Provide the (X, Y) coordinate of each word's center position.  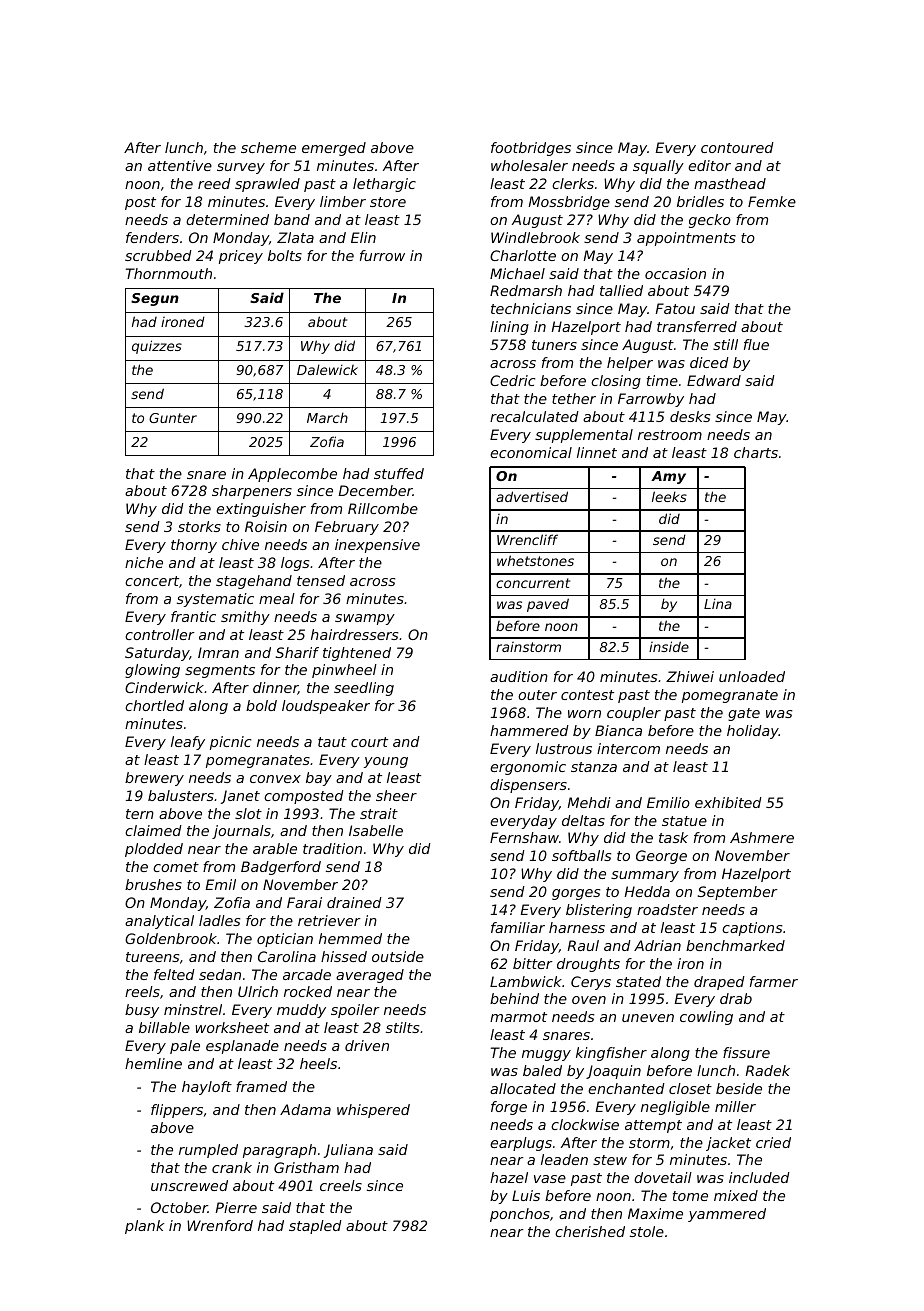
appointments (686, 239)
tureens (152, 957)
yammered (727, 1215)
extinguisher (261, 510)
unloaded (752, 676)
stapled (315, 1227)
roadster (667, 909)
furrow (382, 255)
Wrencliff (527, 539)
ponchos (520, 1215)
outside (398, 956)
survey (241, 168)
